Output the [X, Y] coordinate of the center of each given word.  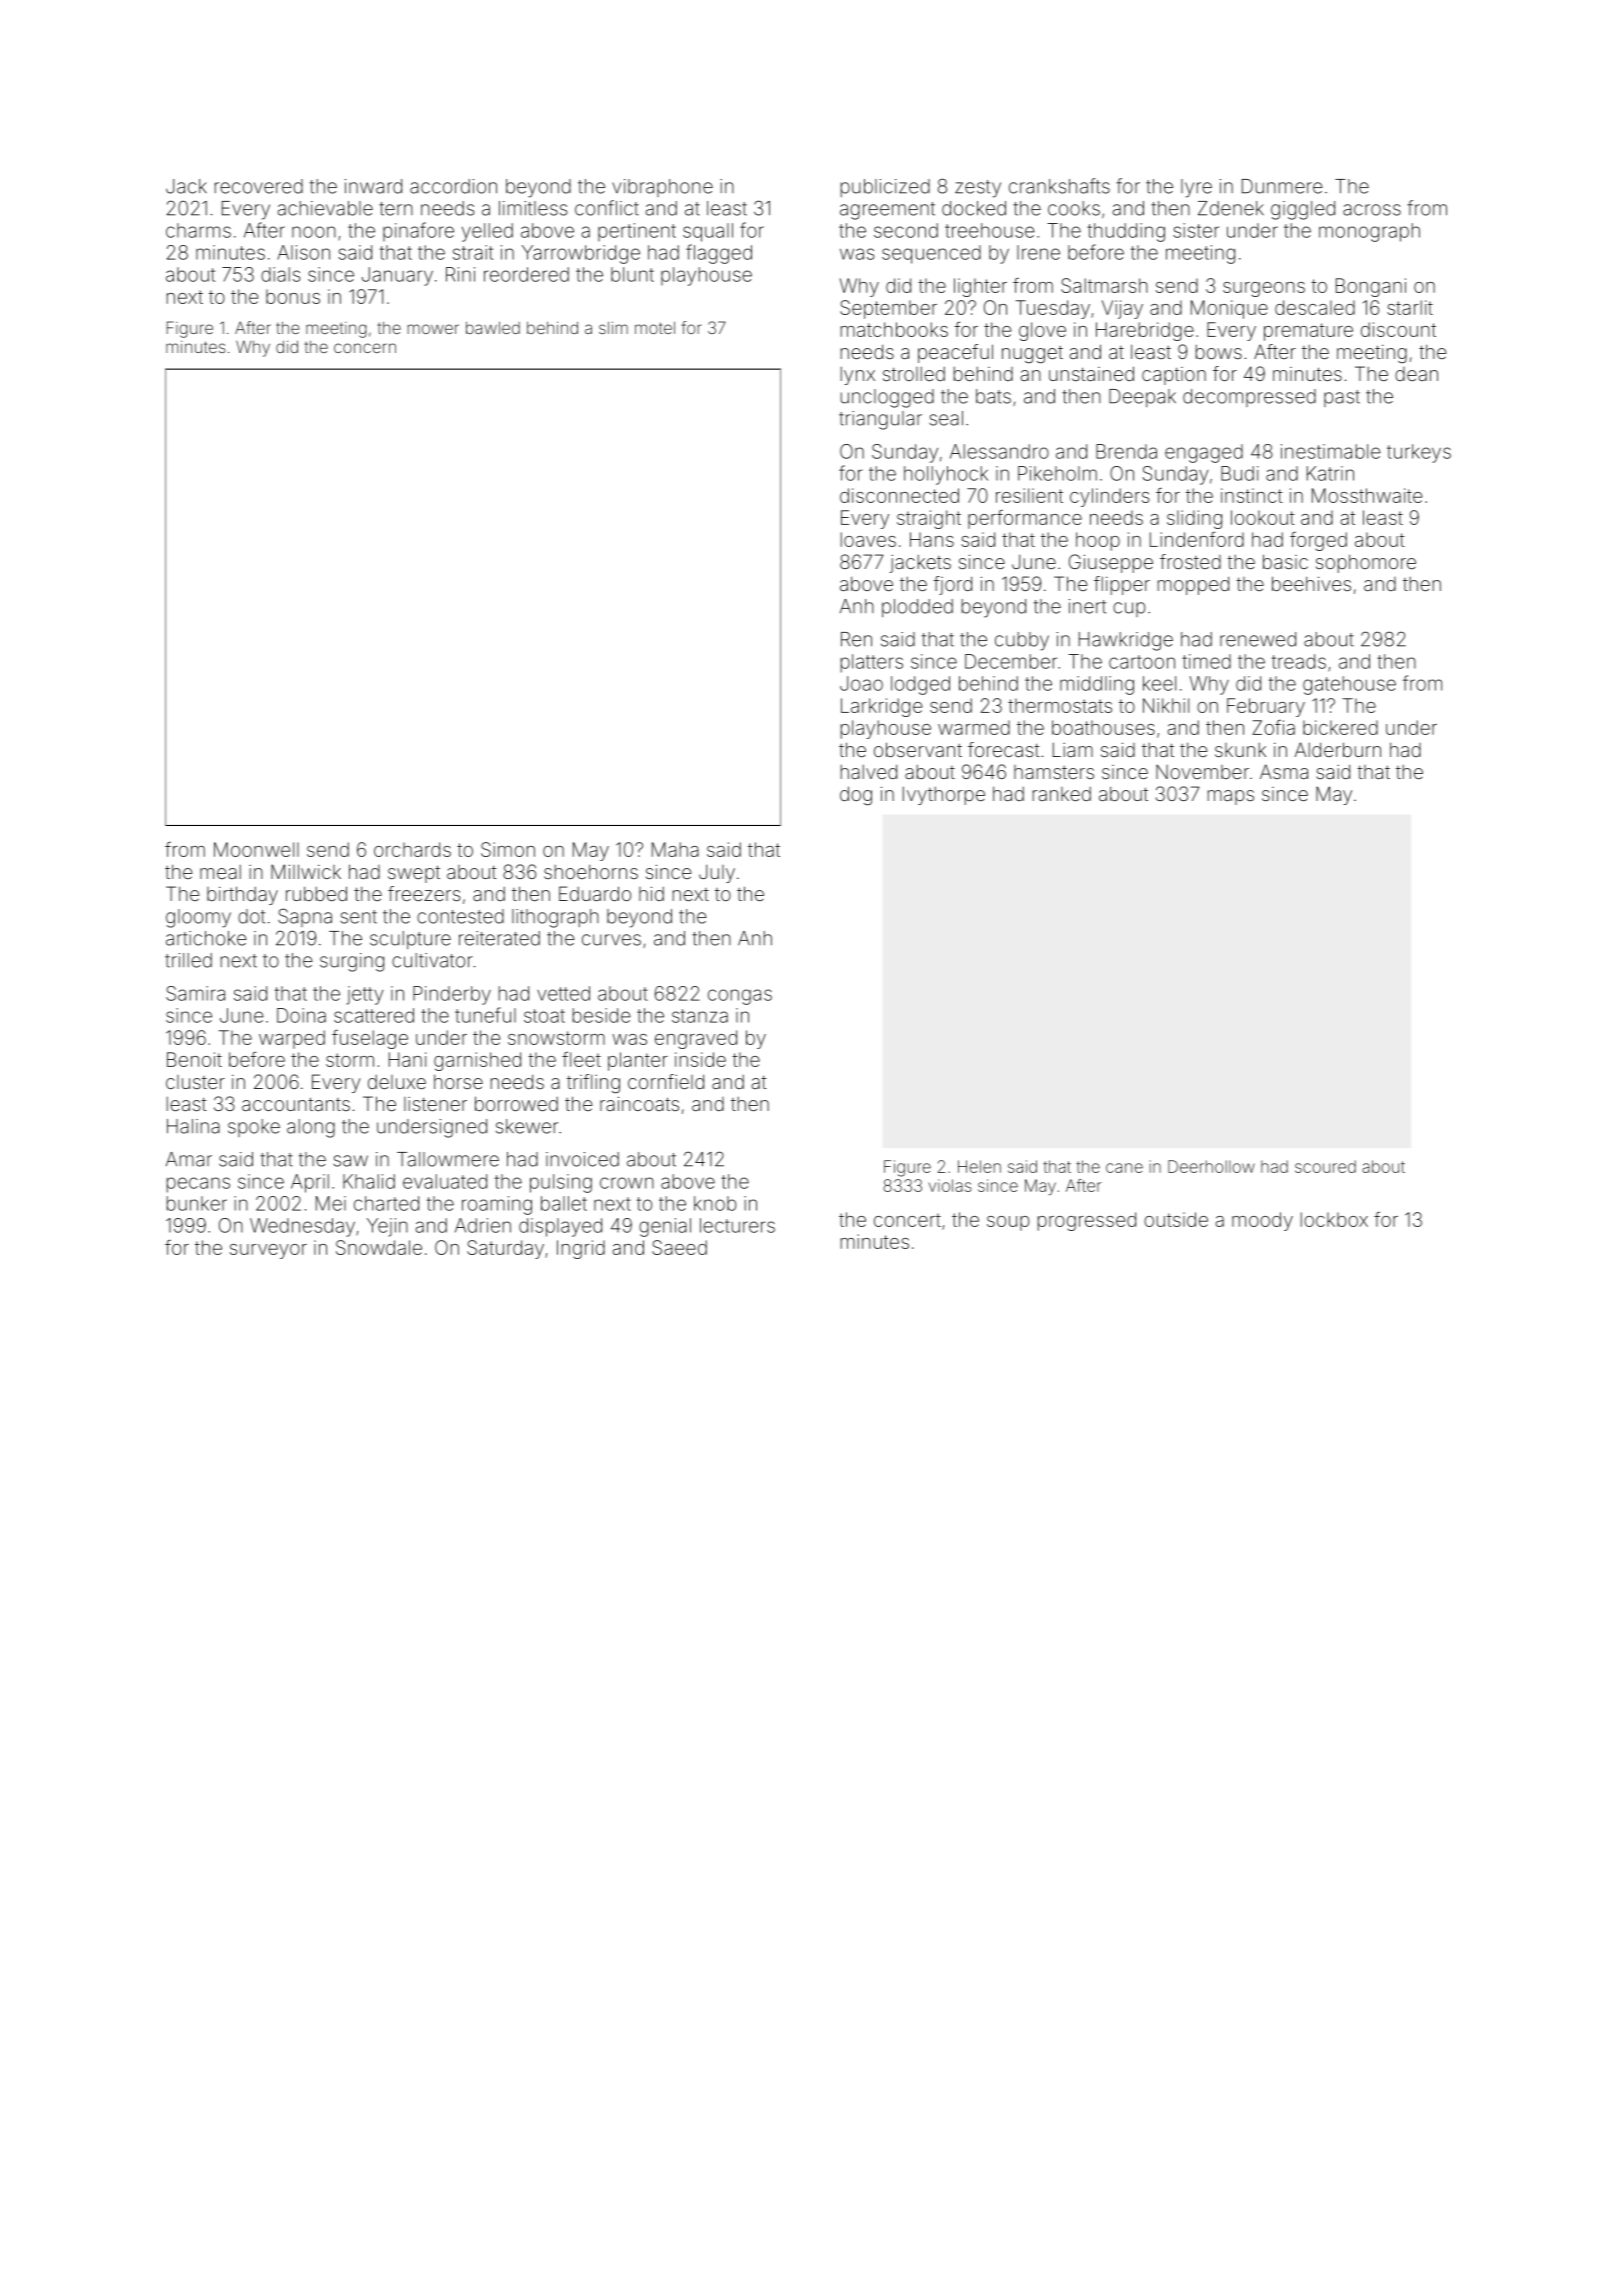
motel [655, 327]
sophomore [1366, 563]
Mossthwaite [1367, 495]
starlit [1410, 307]
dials [280, 274]
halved [869, 771]
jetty [365, 995]
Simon [508, 849]
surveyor [268, 1251]
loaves [868, 539]
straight [929, 519]
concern [365, 348]
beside [601, 1015]
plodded [917, 608]
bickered [1340, 727]
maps [1231, 797]
